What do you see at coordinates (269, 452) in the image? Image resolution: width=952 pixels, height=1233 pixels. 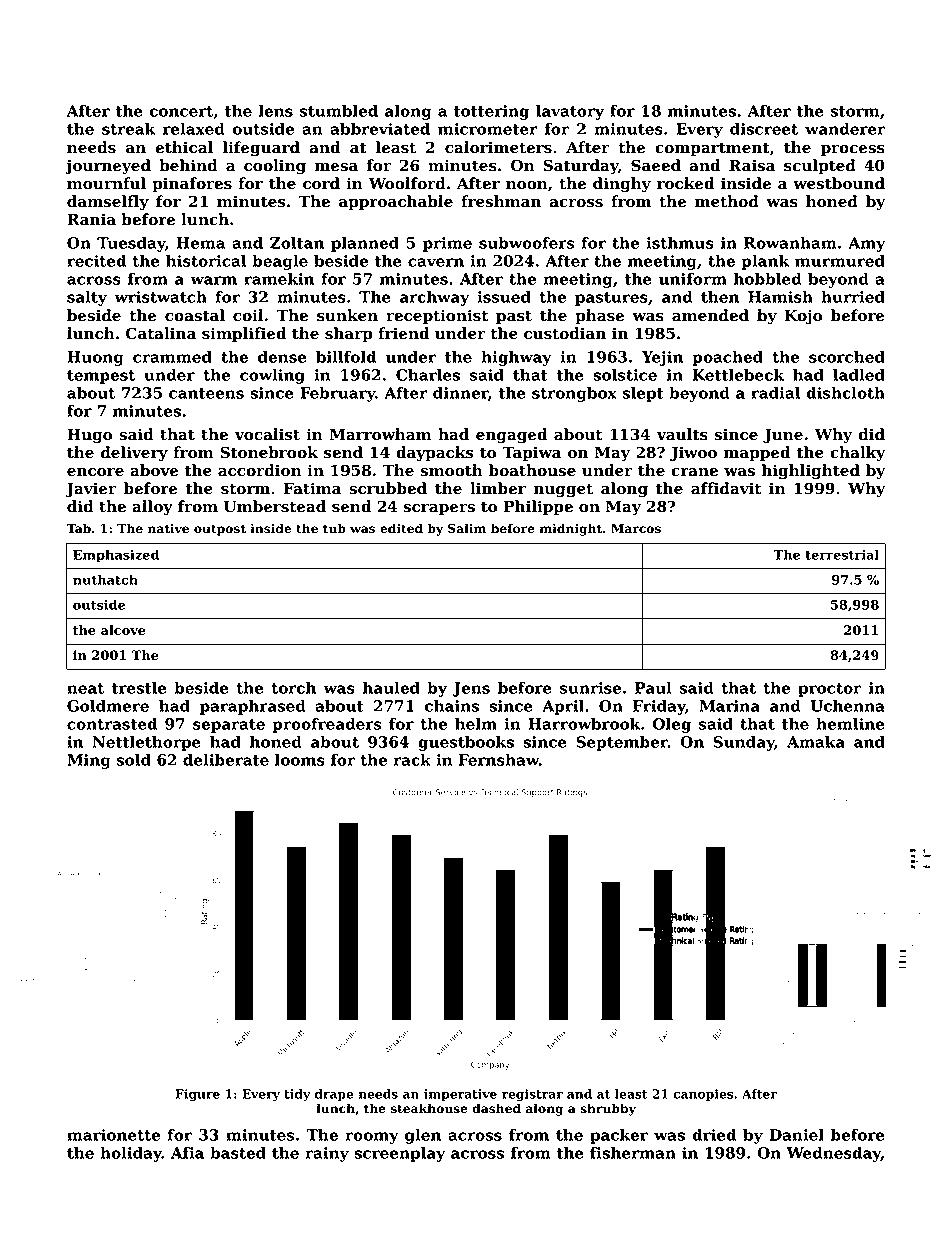 I see `Stonebrook` at bounding box center [269, 452].
